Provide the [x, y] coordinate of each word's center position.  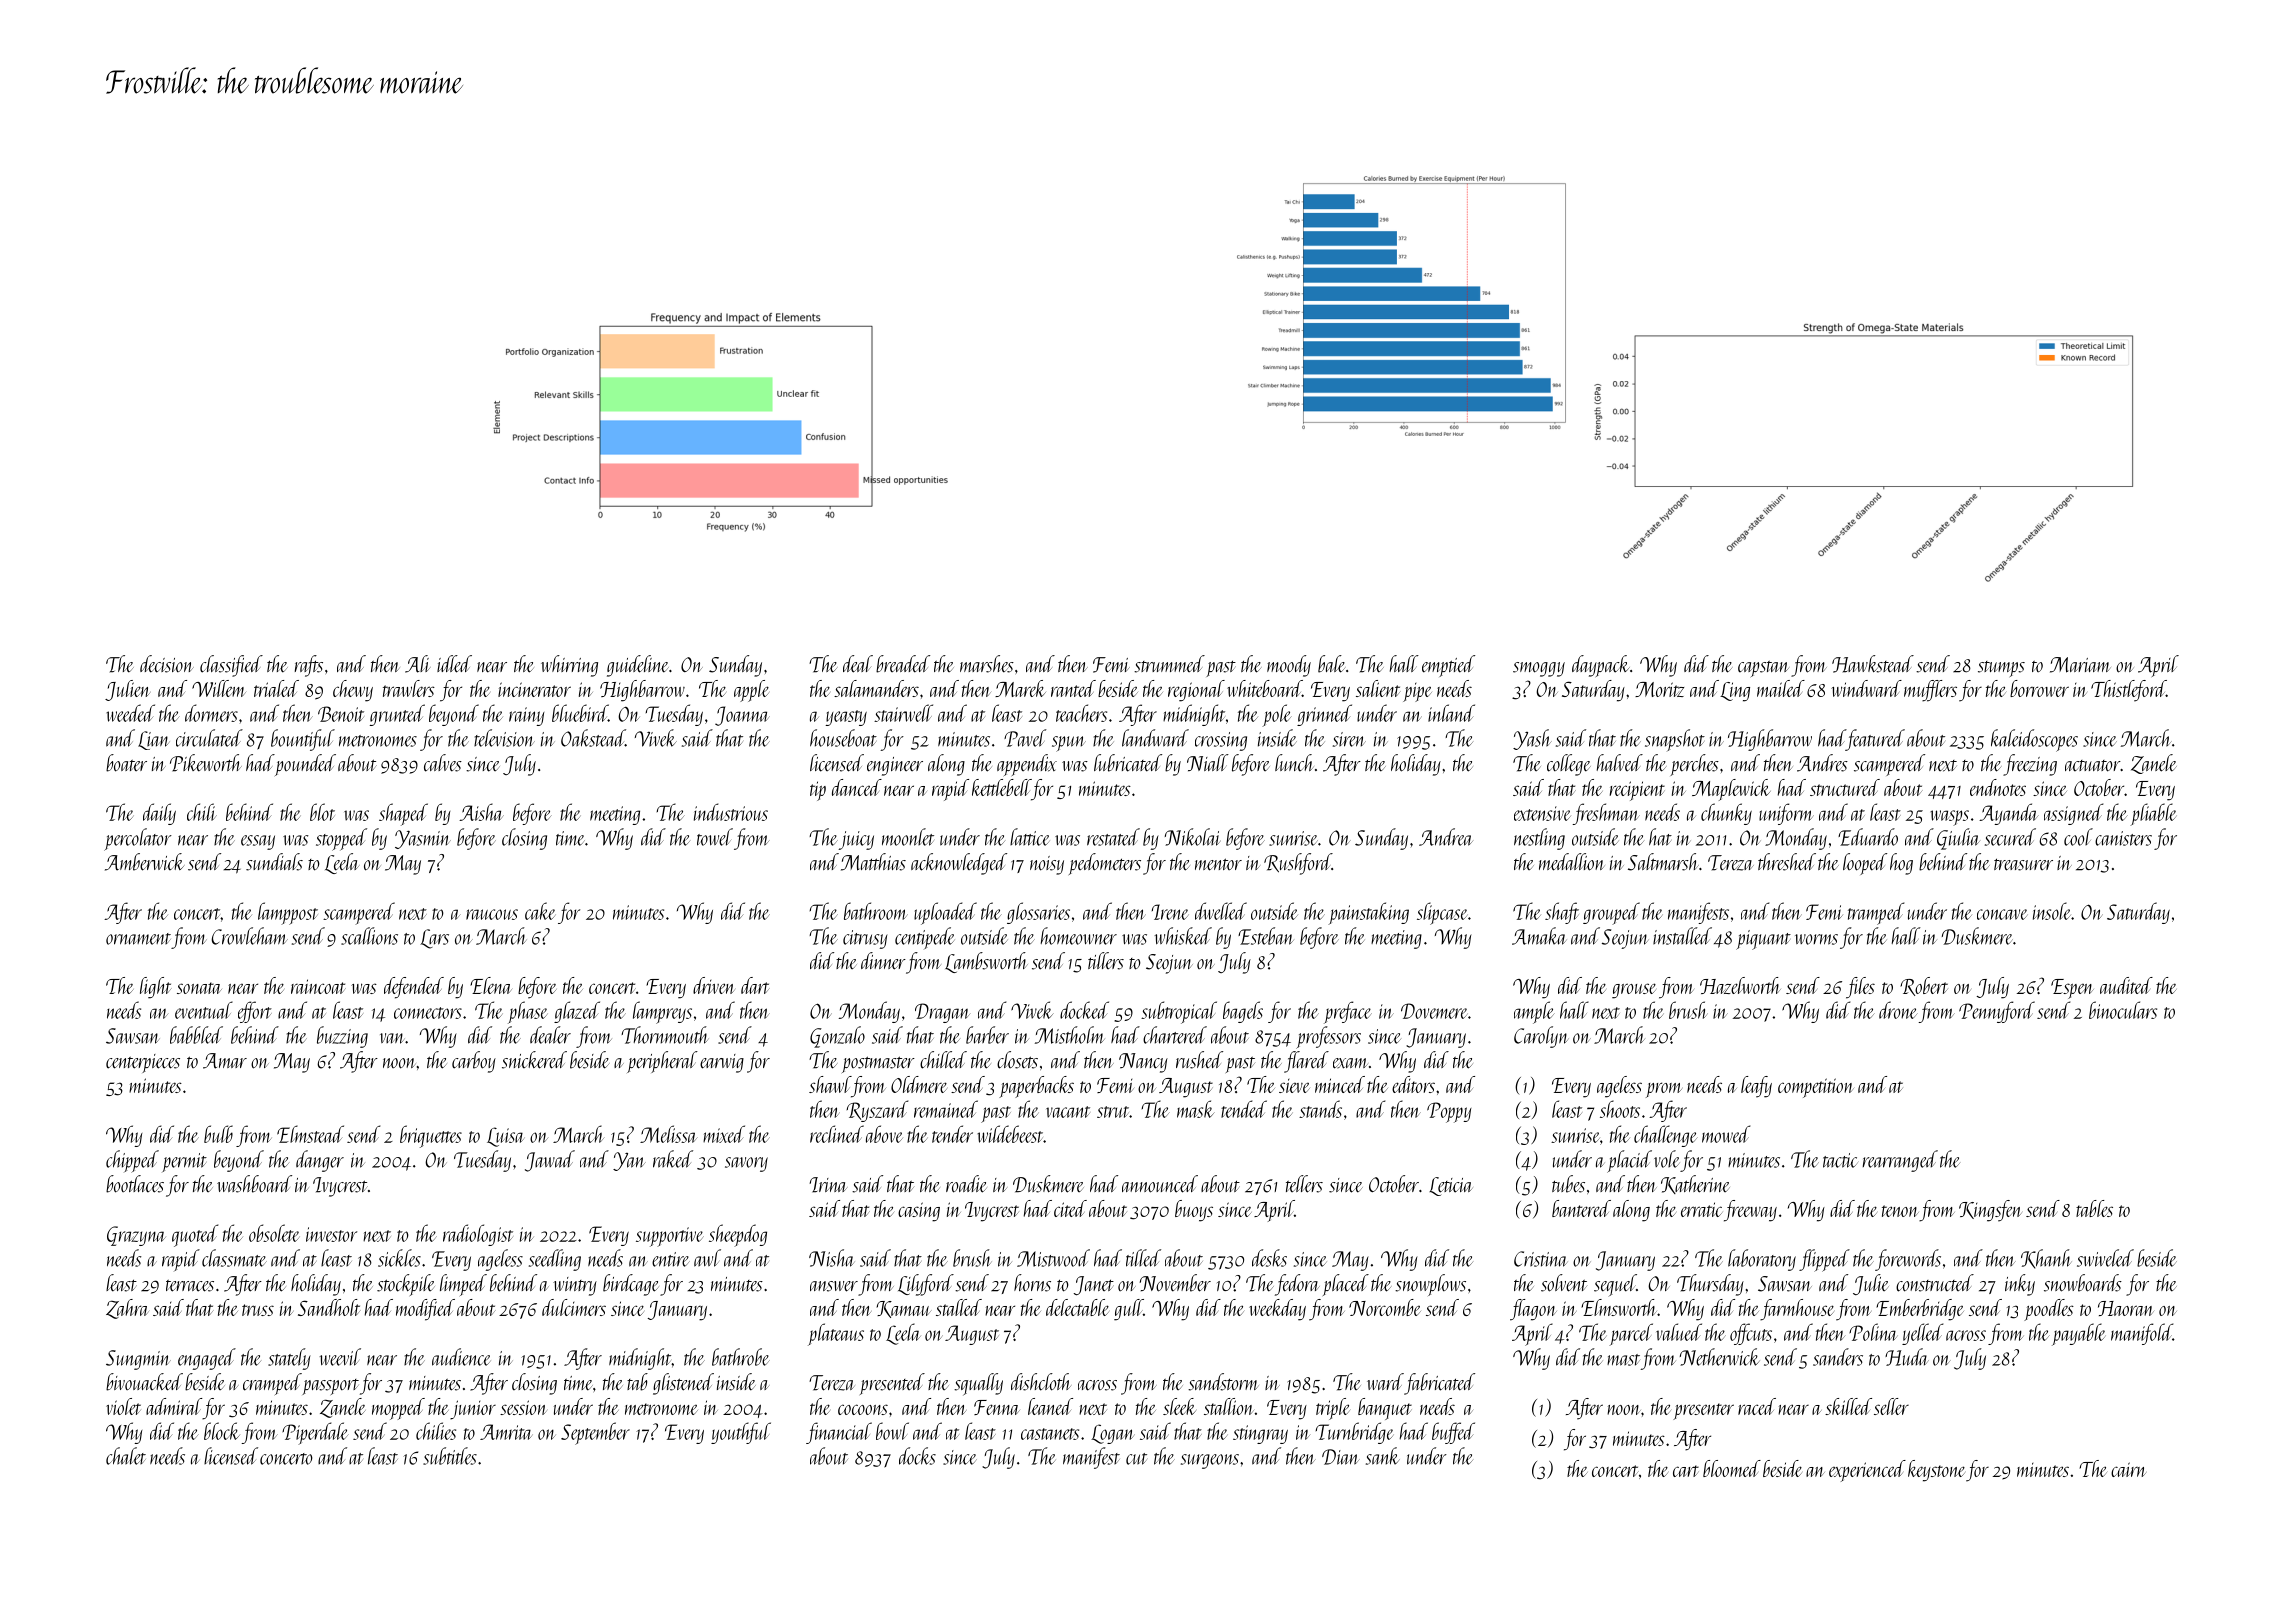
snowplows [1430, 1285]
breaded [903, 664]
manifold [2142, 1334]
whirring [569, 666]
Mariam [2080, 665]
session [523, 1407]
